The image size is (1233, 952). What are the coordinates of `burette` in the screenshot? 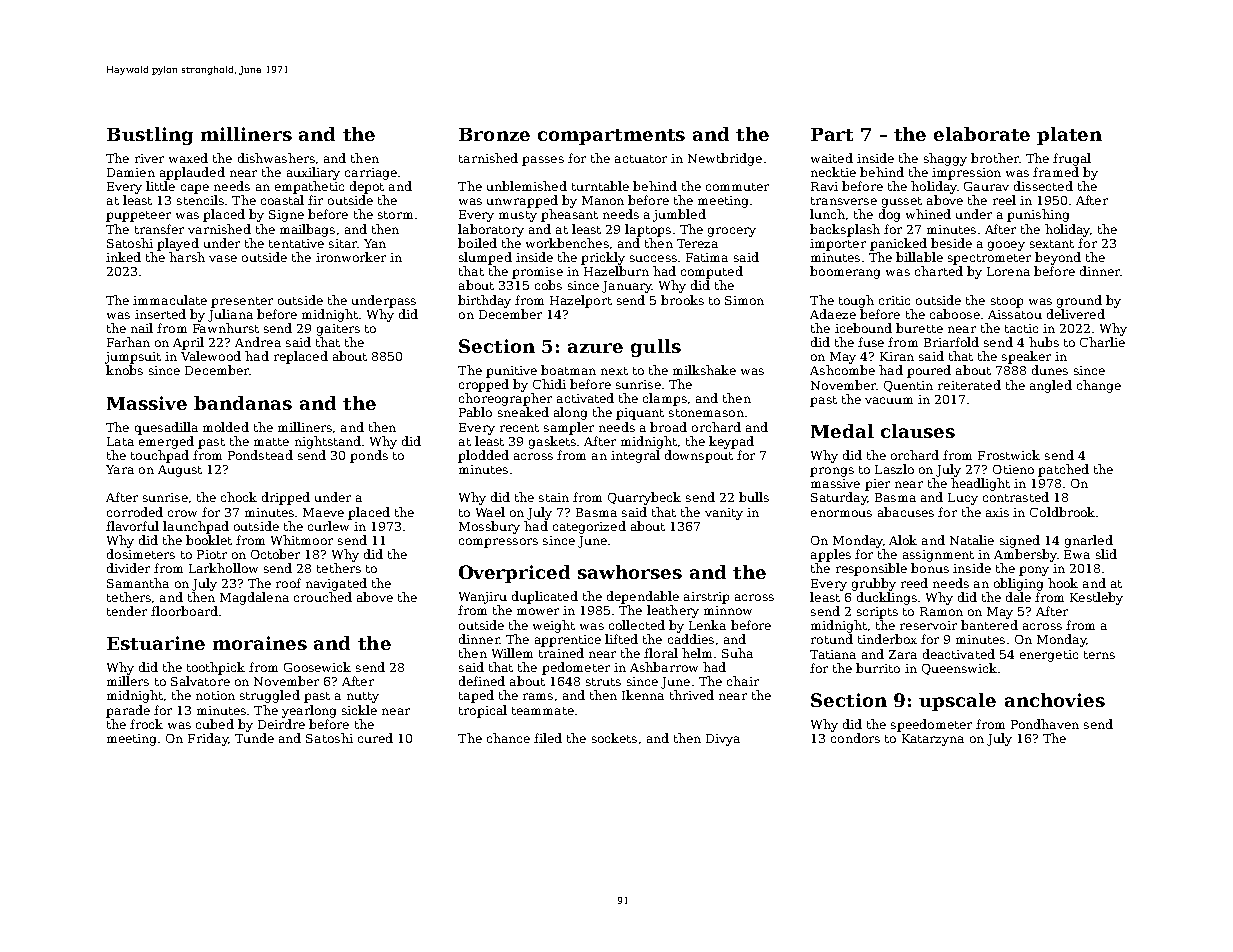 It's located at (919, 328).
